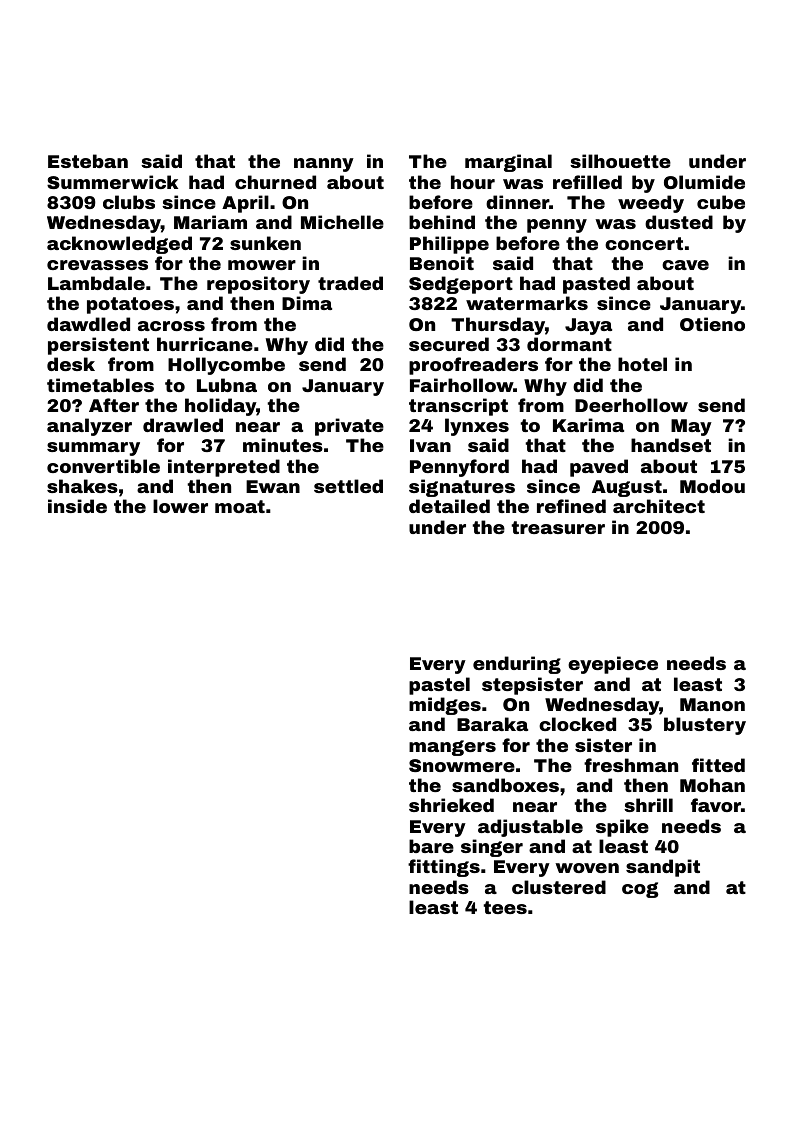 The height and width of the image is (1126, 793). Describe the element at coordinates (210, 222) in the image. I see `Mariam` at that location.
